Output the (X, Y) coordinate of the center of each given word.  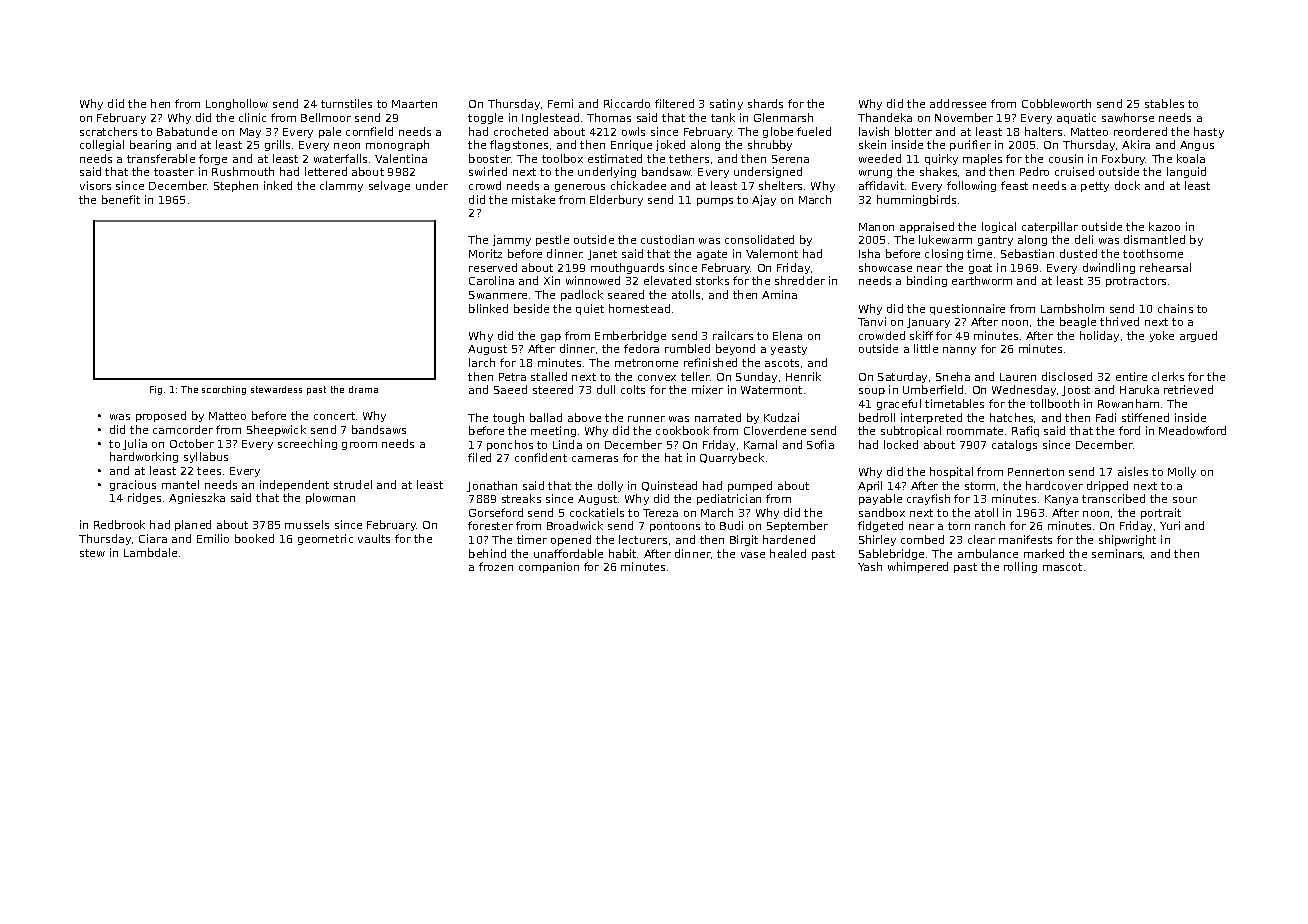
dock (1127, 185)
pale (330, 132)
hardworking (144, 457)
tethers (689, 158)
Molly (1182, 472)
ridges (144, 498)
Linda (567, 444)
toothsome (1153, 253)
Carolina (491, 280)
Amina (779, 294)
